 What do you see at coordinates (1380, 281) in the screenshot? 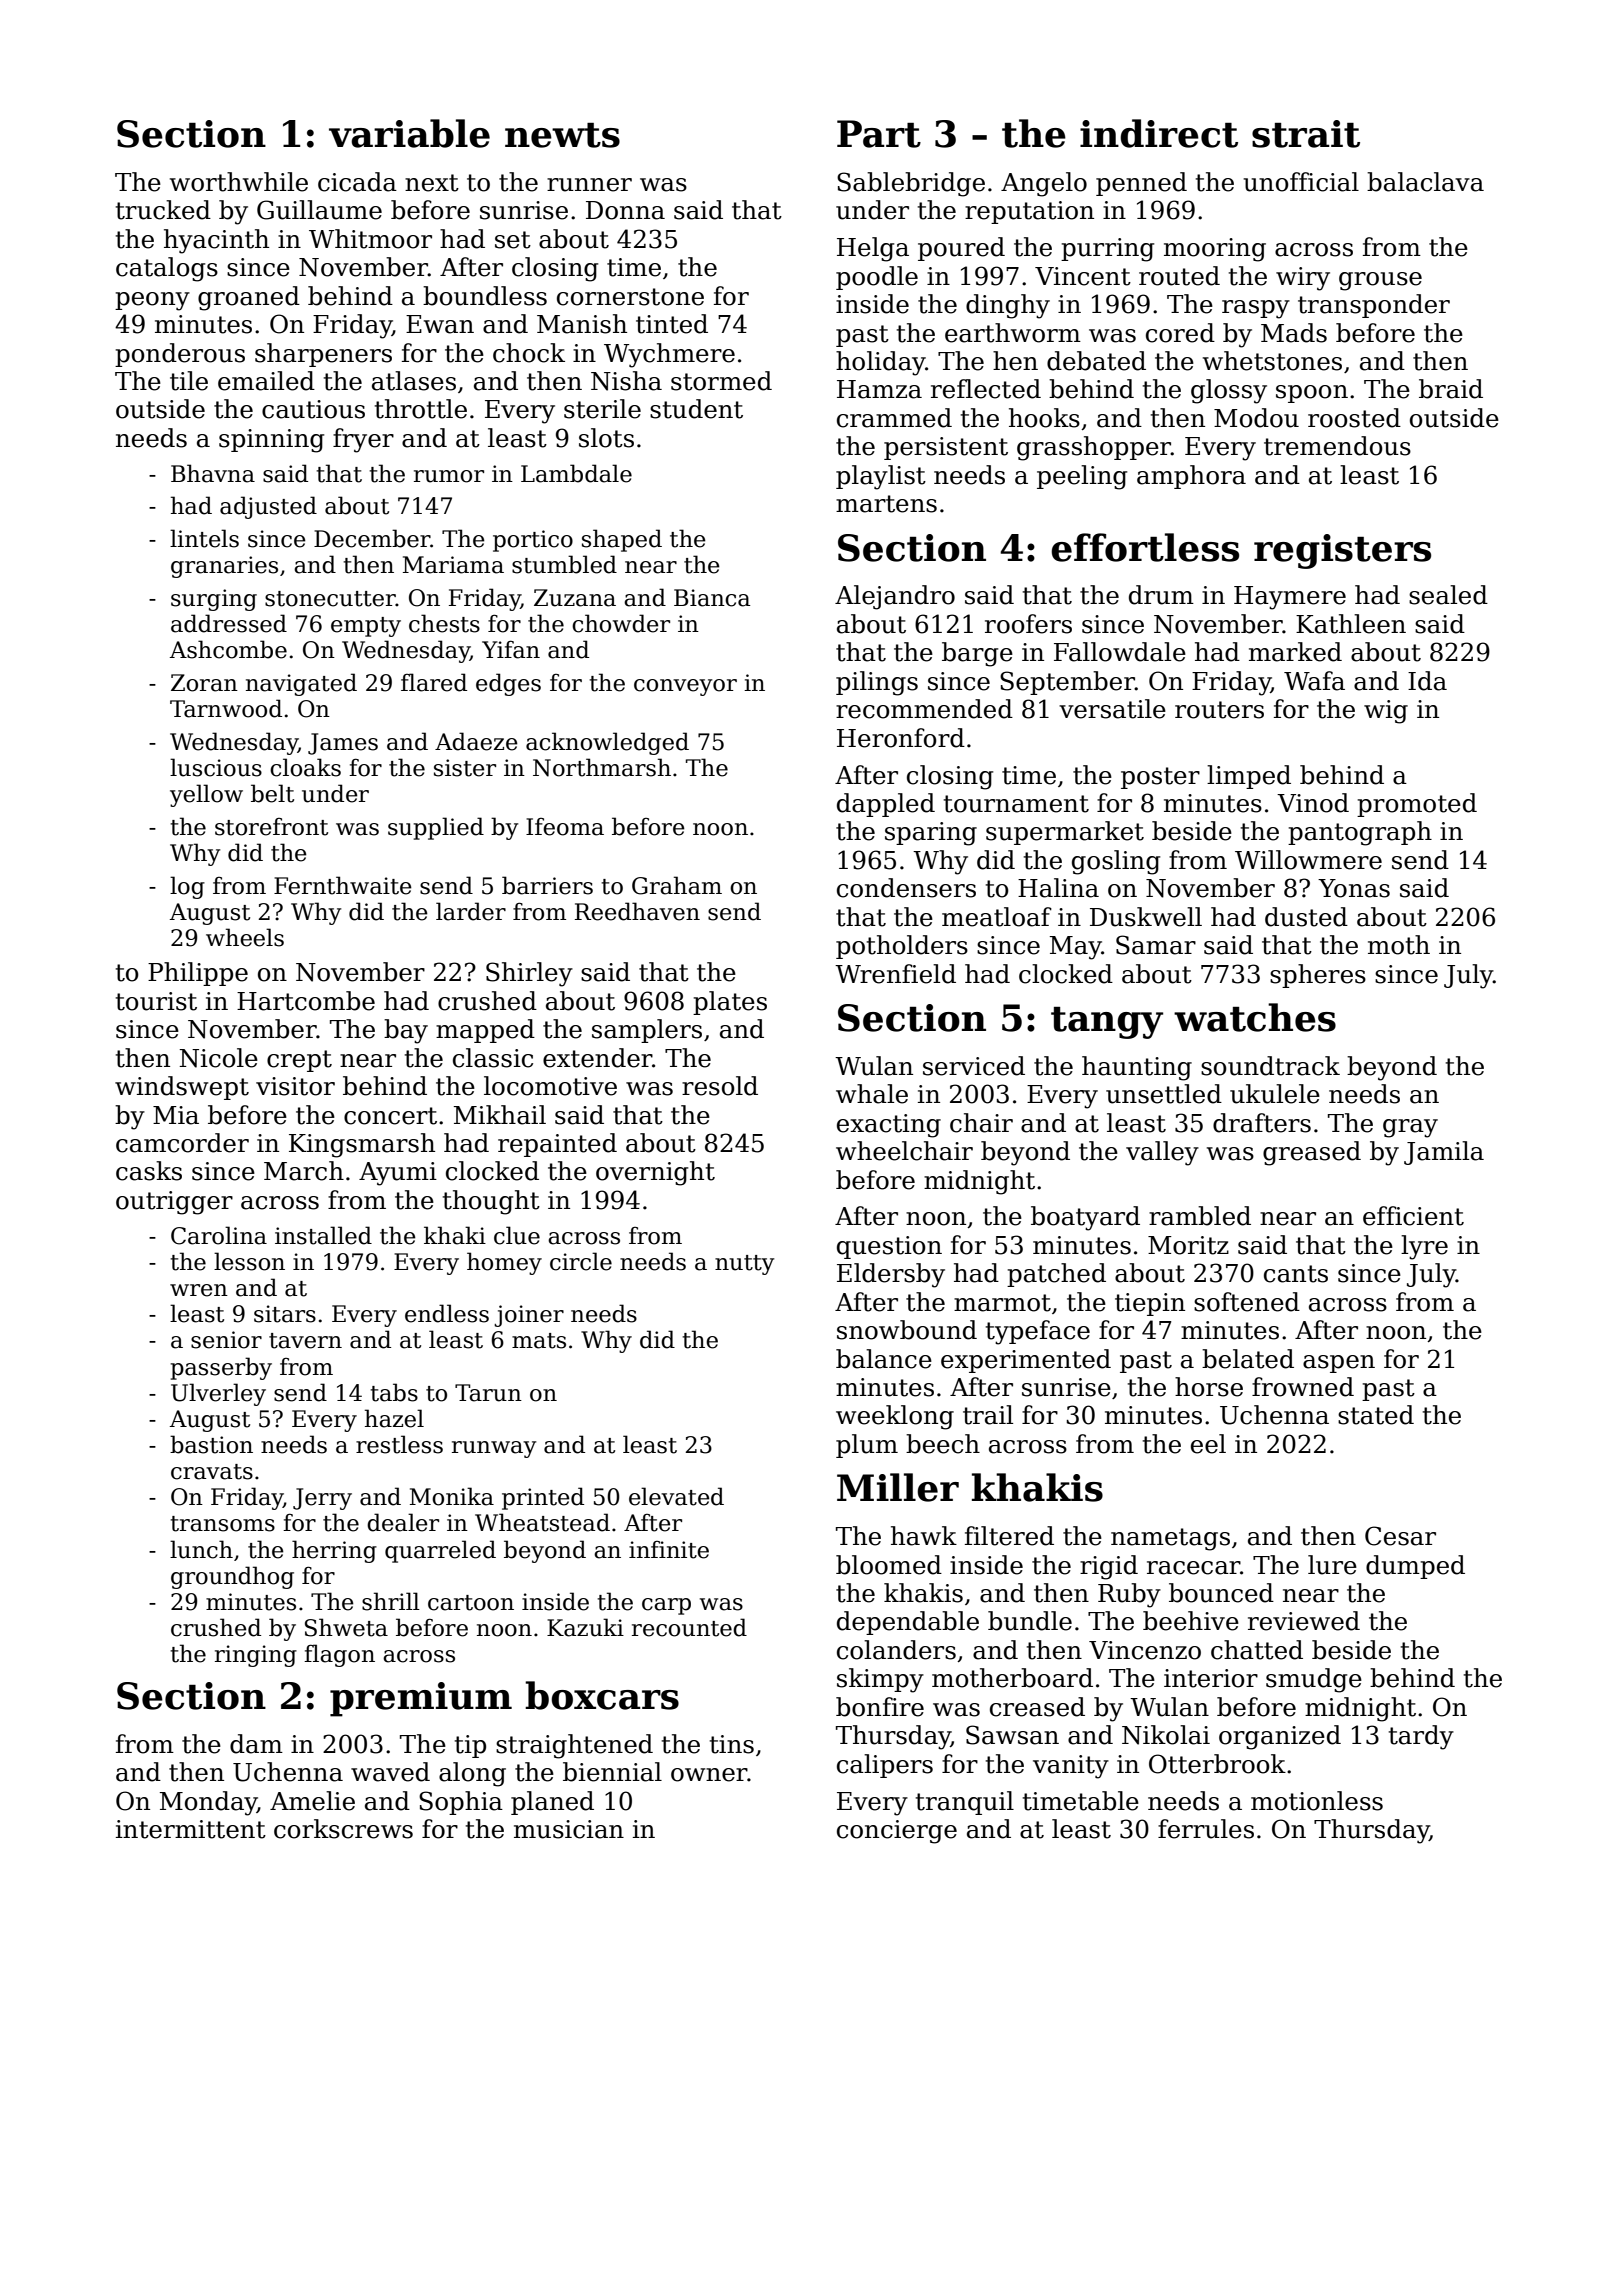
I see `grouse` at bounding box center [1380, 281].
